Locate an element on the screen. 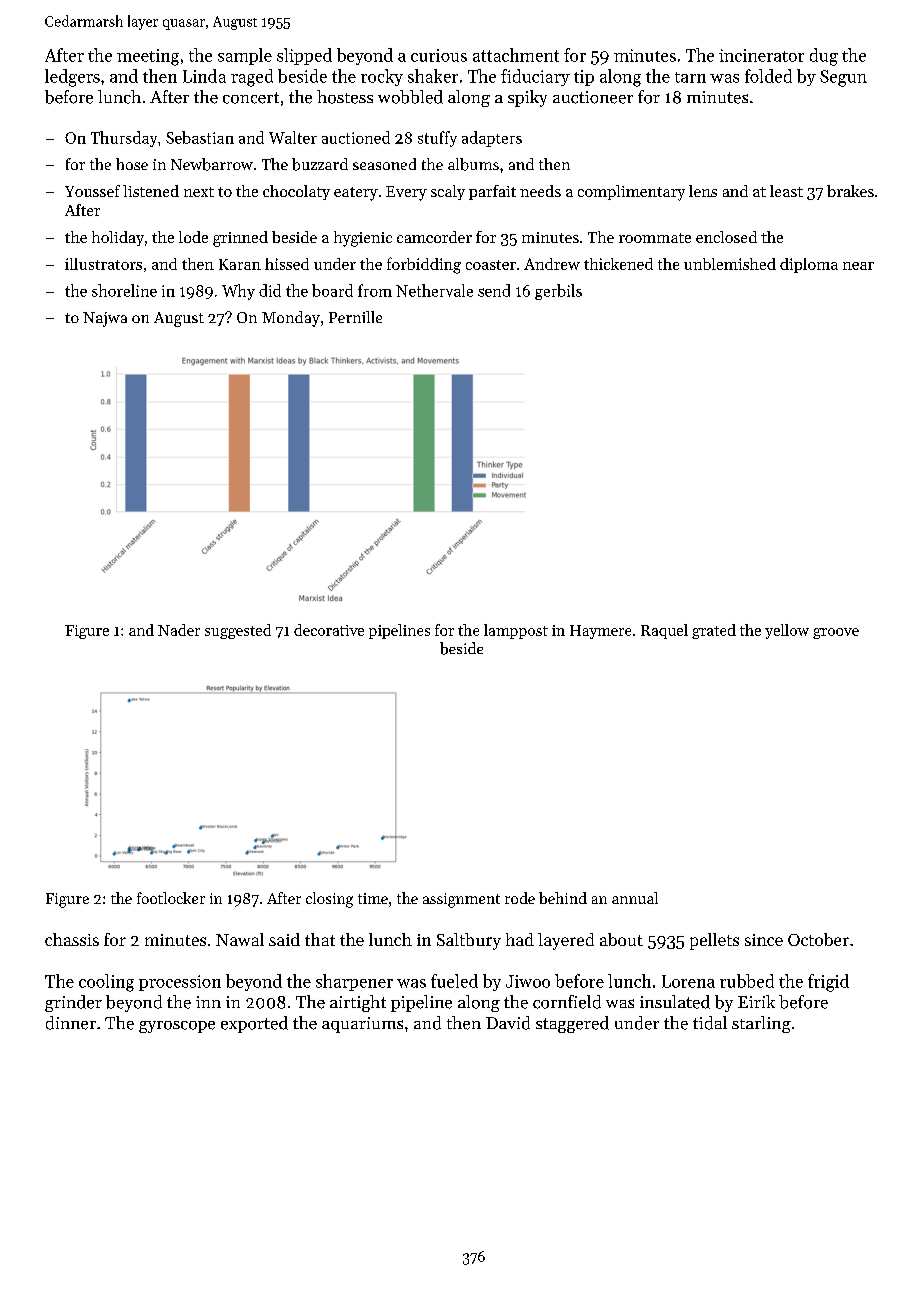 The height and width of the screenshot is (1308, 924). brakes is located at coordinates (850, 191).
